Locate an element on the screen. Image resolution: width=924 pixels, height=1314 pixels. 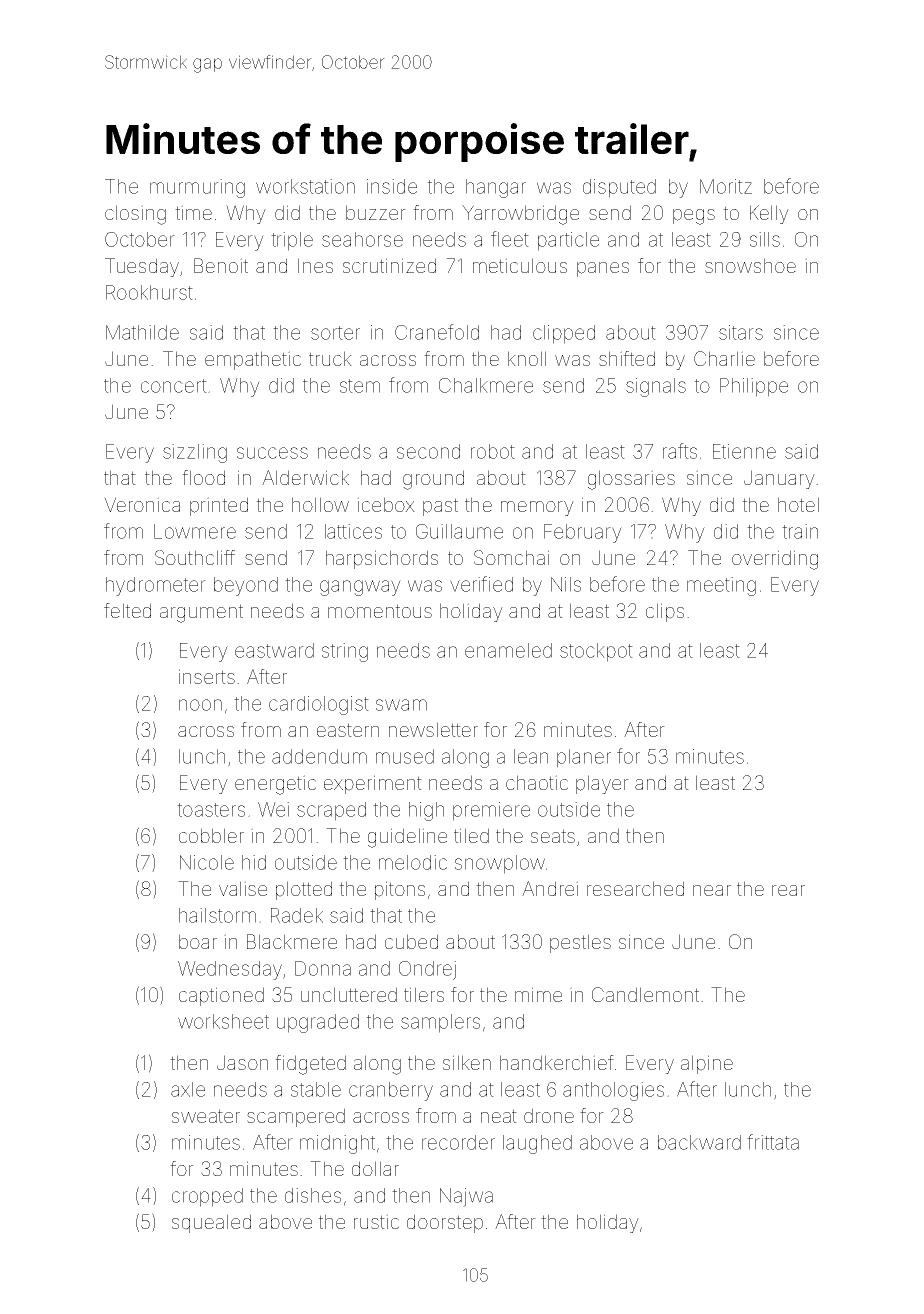
Candlemont is located at coordinates (645, 994).
